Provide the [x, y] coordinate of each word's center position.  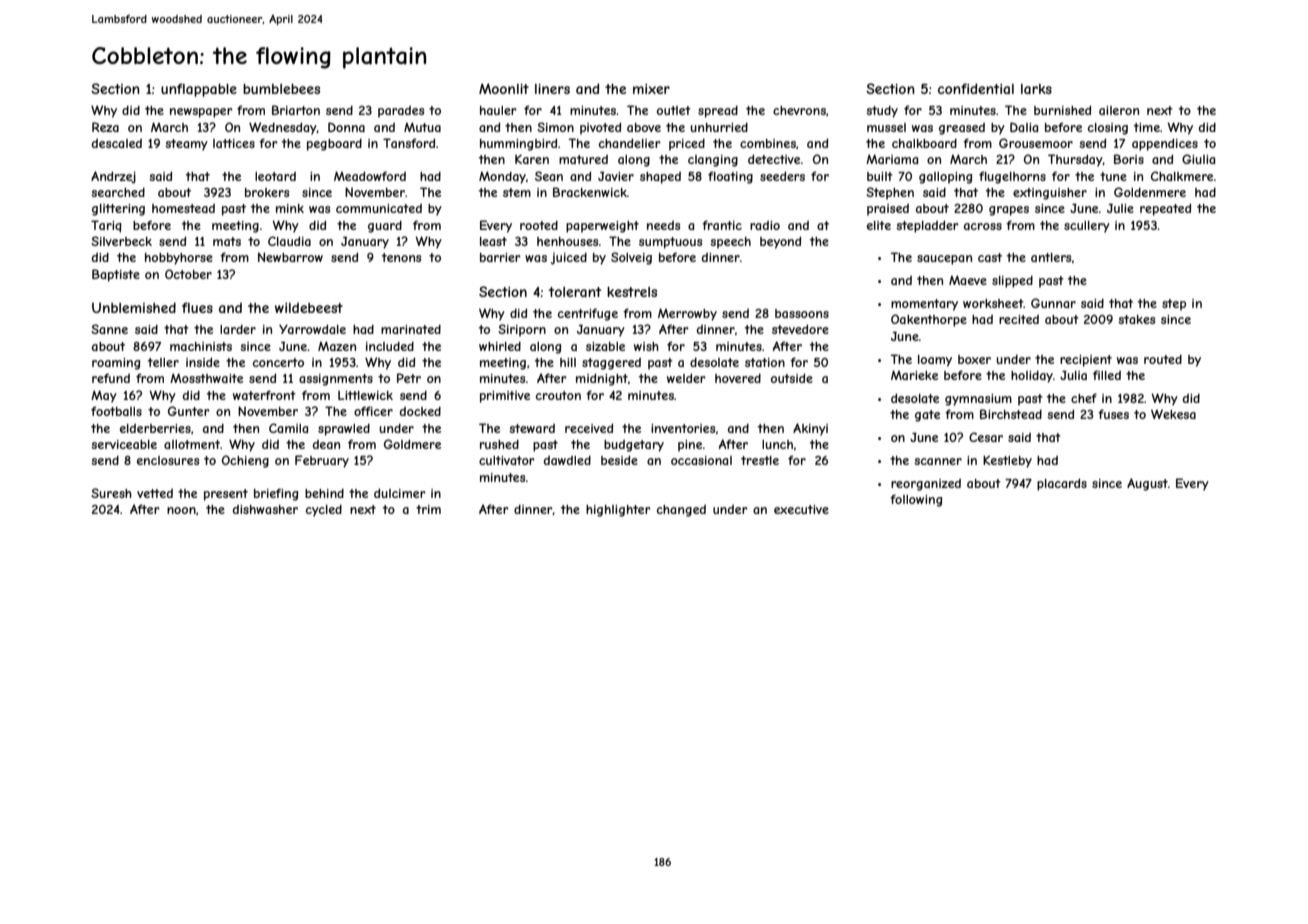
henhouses [567, 241]
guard [385, 227]
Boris [1129, 159]
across [983, 226]
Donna [346, 127]
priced [687, 145]
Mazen [337, 346]
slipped [1012, 282]
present [226, 495]
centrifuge [588, 314]
